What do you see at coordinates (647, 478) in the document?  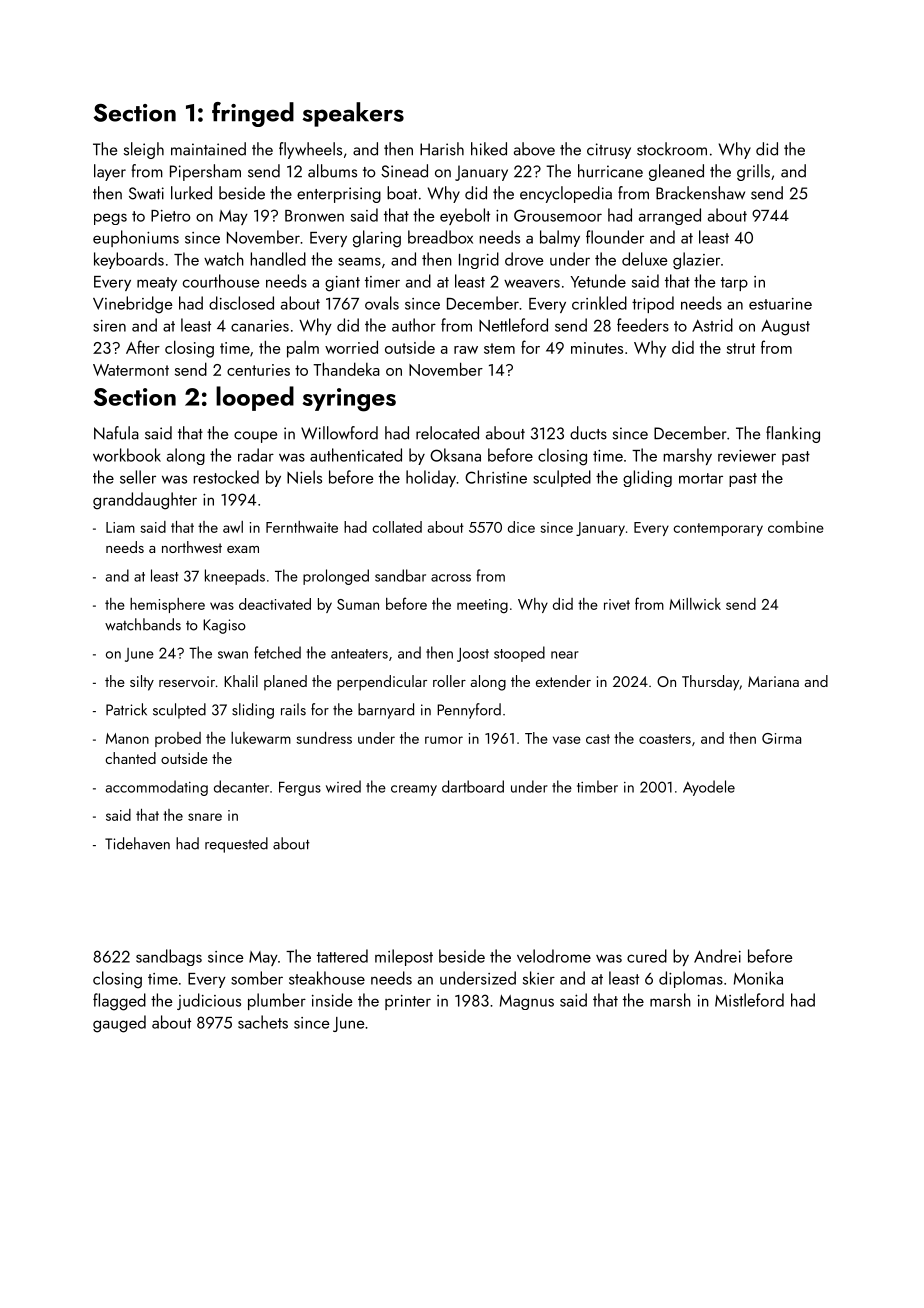 I see `gliding` at bounding box center [647, 478].
